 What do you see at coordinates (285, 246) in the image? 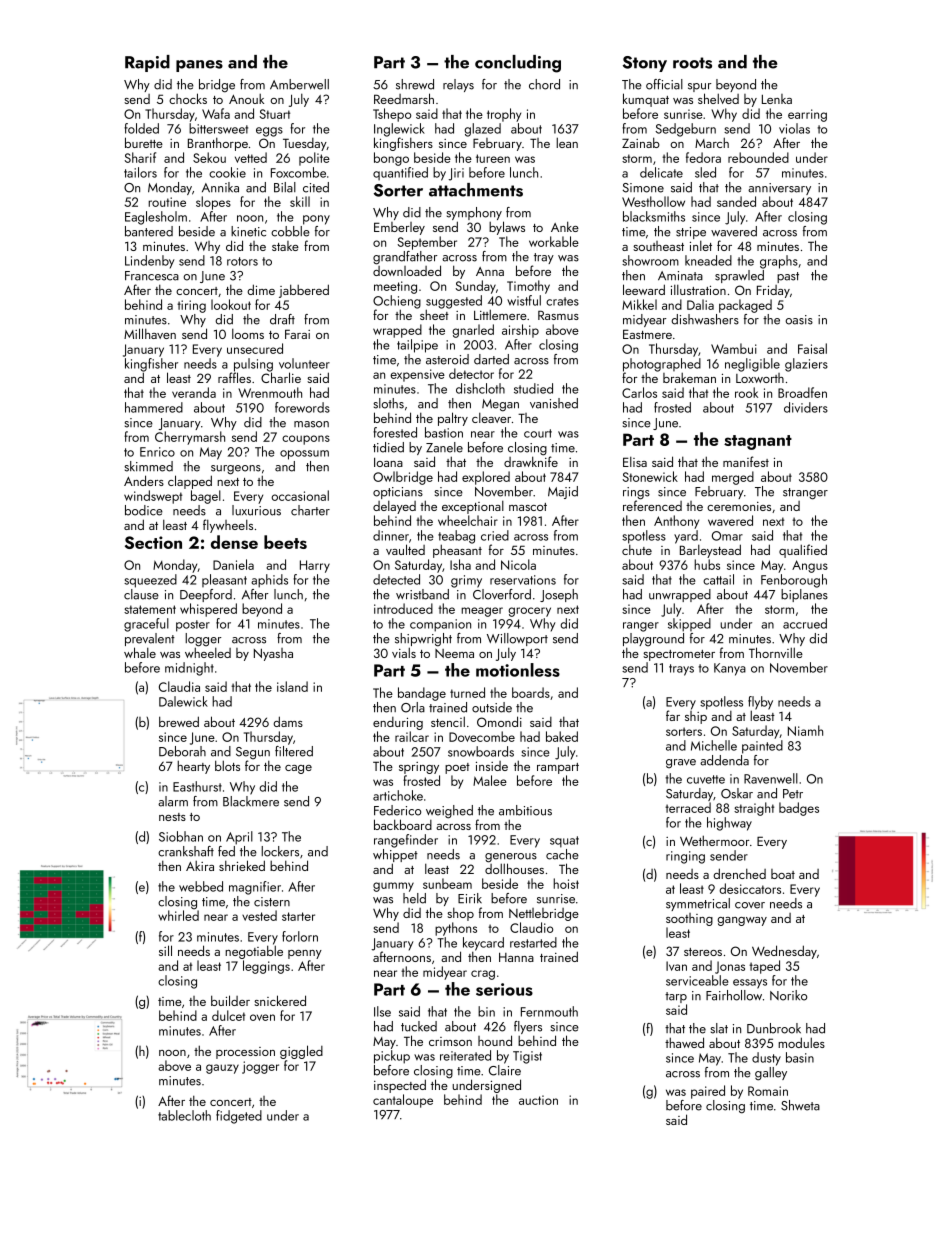
I see `stake` at bounding box center [285, 246].
